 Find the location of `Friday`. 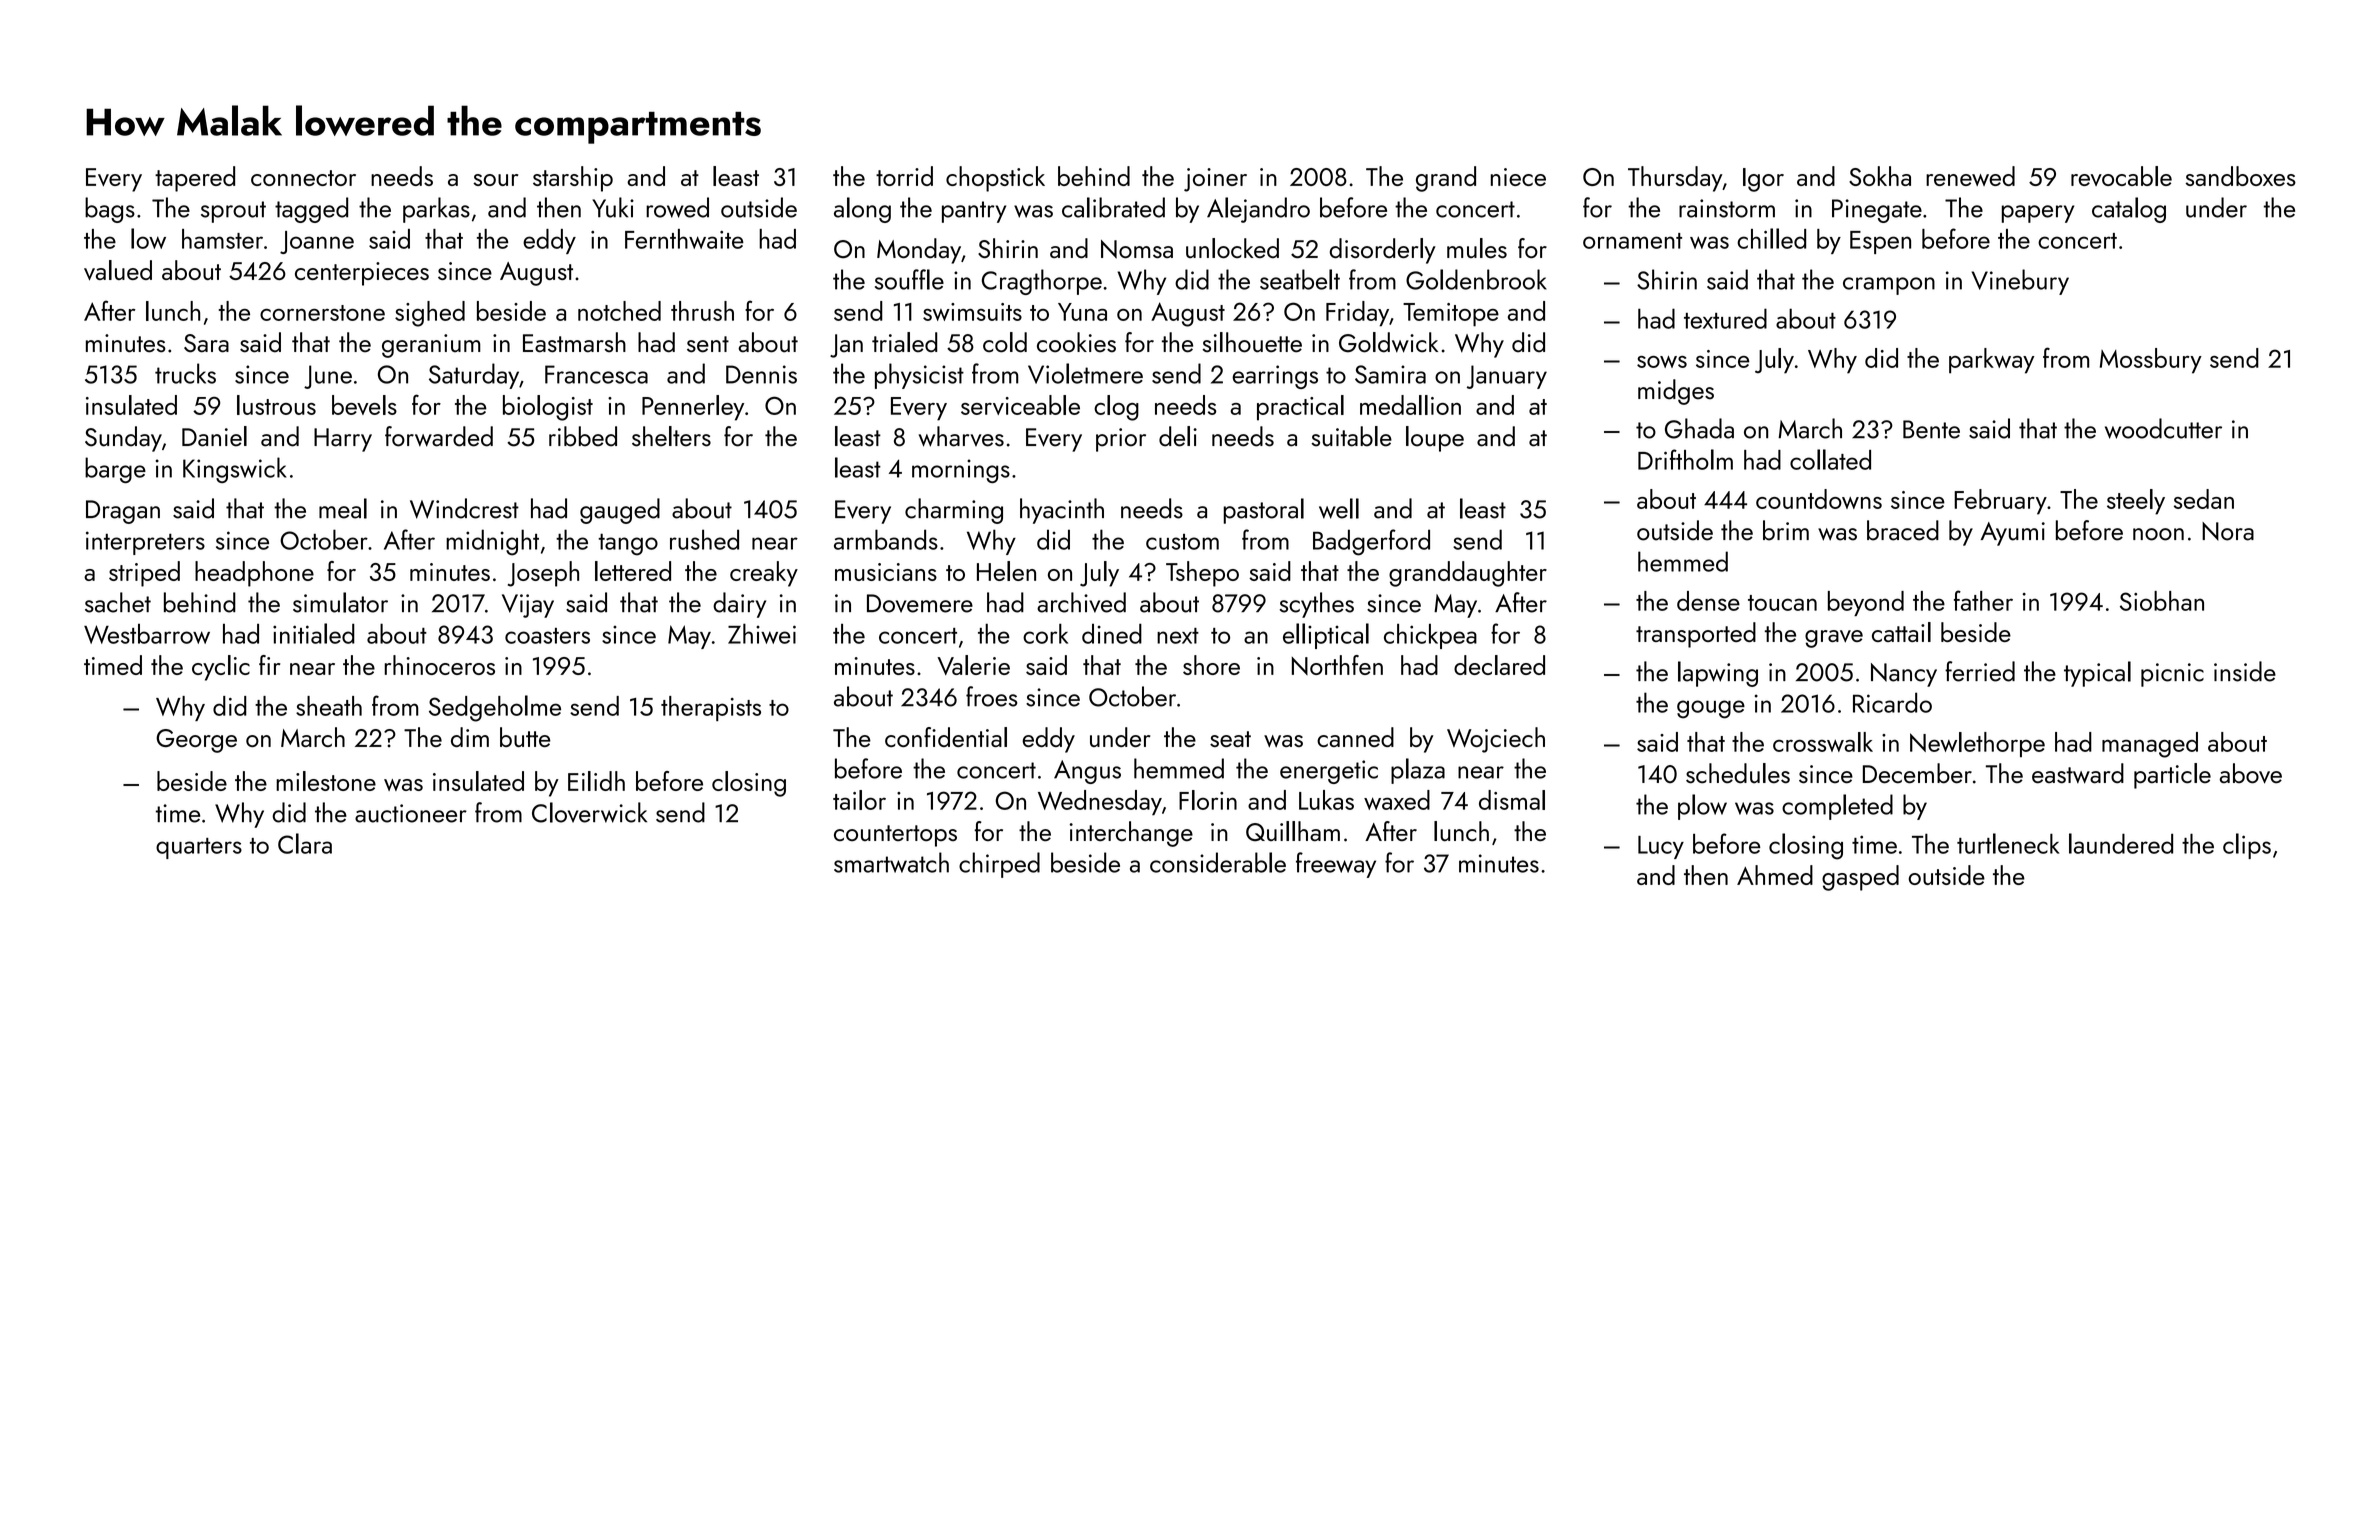

Friday is located at coordinates (1357, 314).
